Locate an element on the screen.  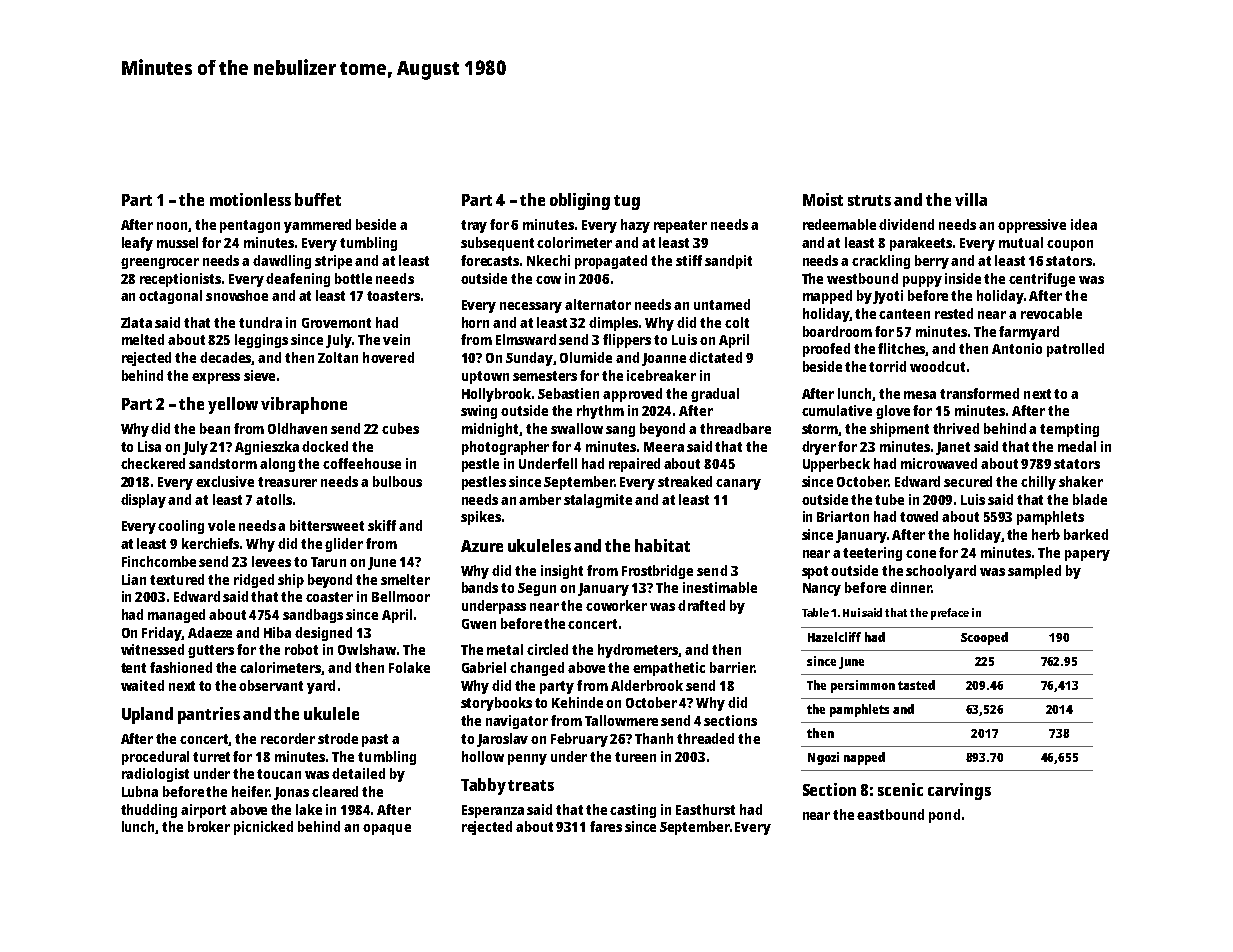
procedural is located at coordinates (155, 758).
